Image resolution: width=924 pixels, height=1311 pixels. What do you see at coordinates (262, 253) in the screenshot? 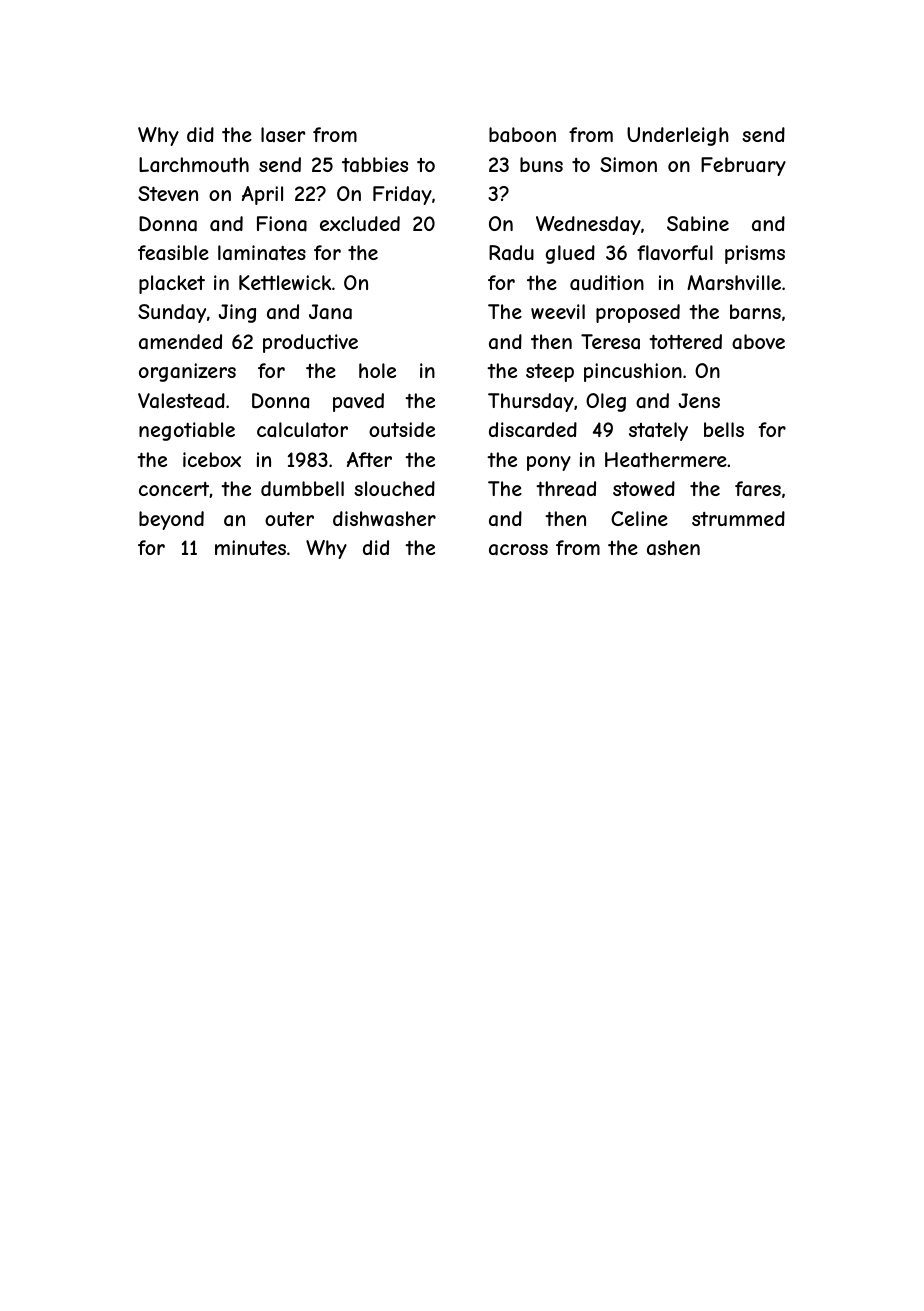
I see `laminates` at bounding box center [262, 253].
